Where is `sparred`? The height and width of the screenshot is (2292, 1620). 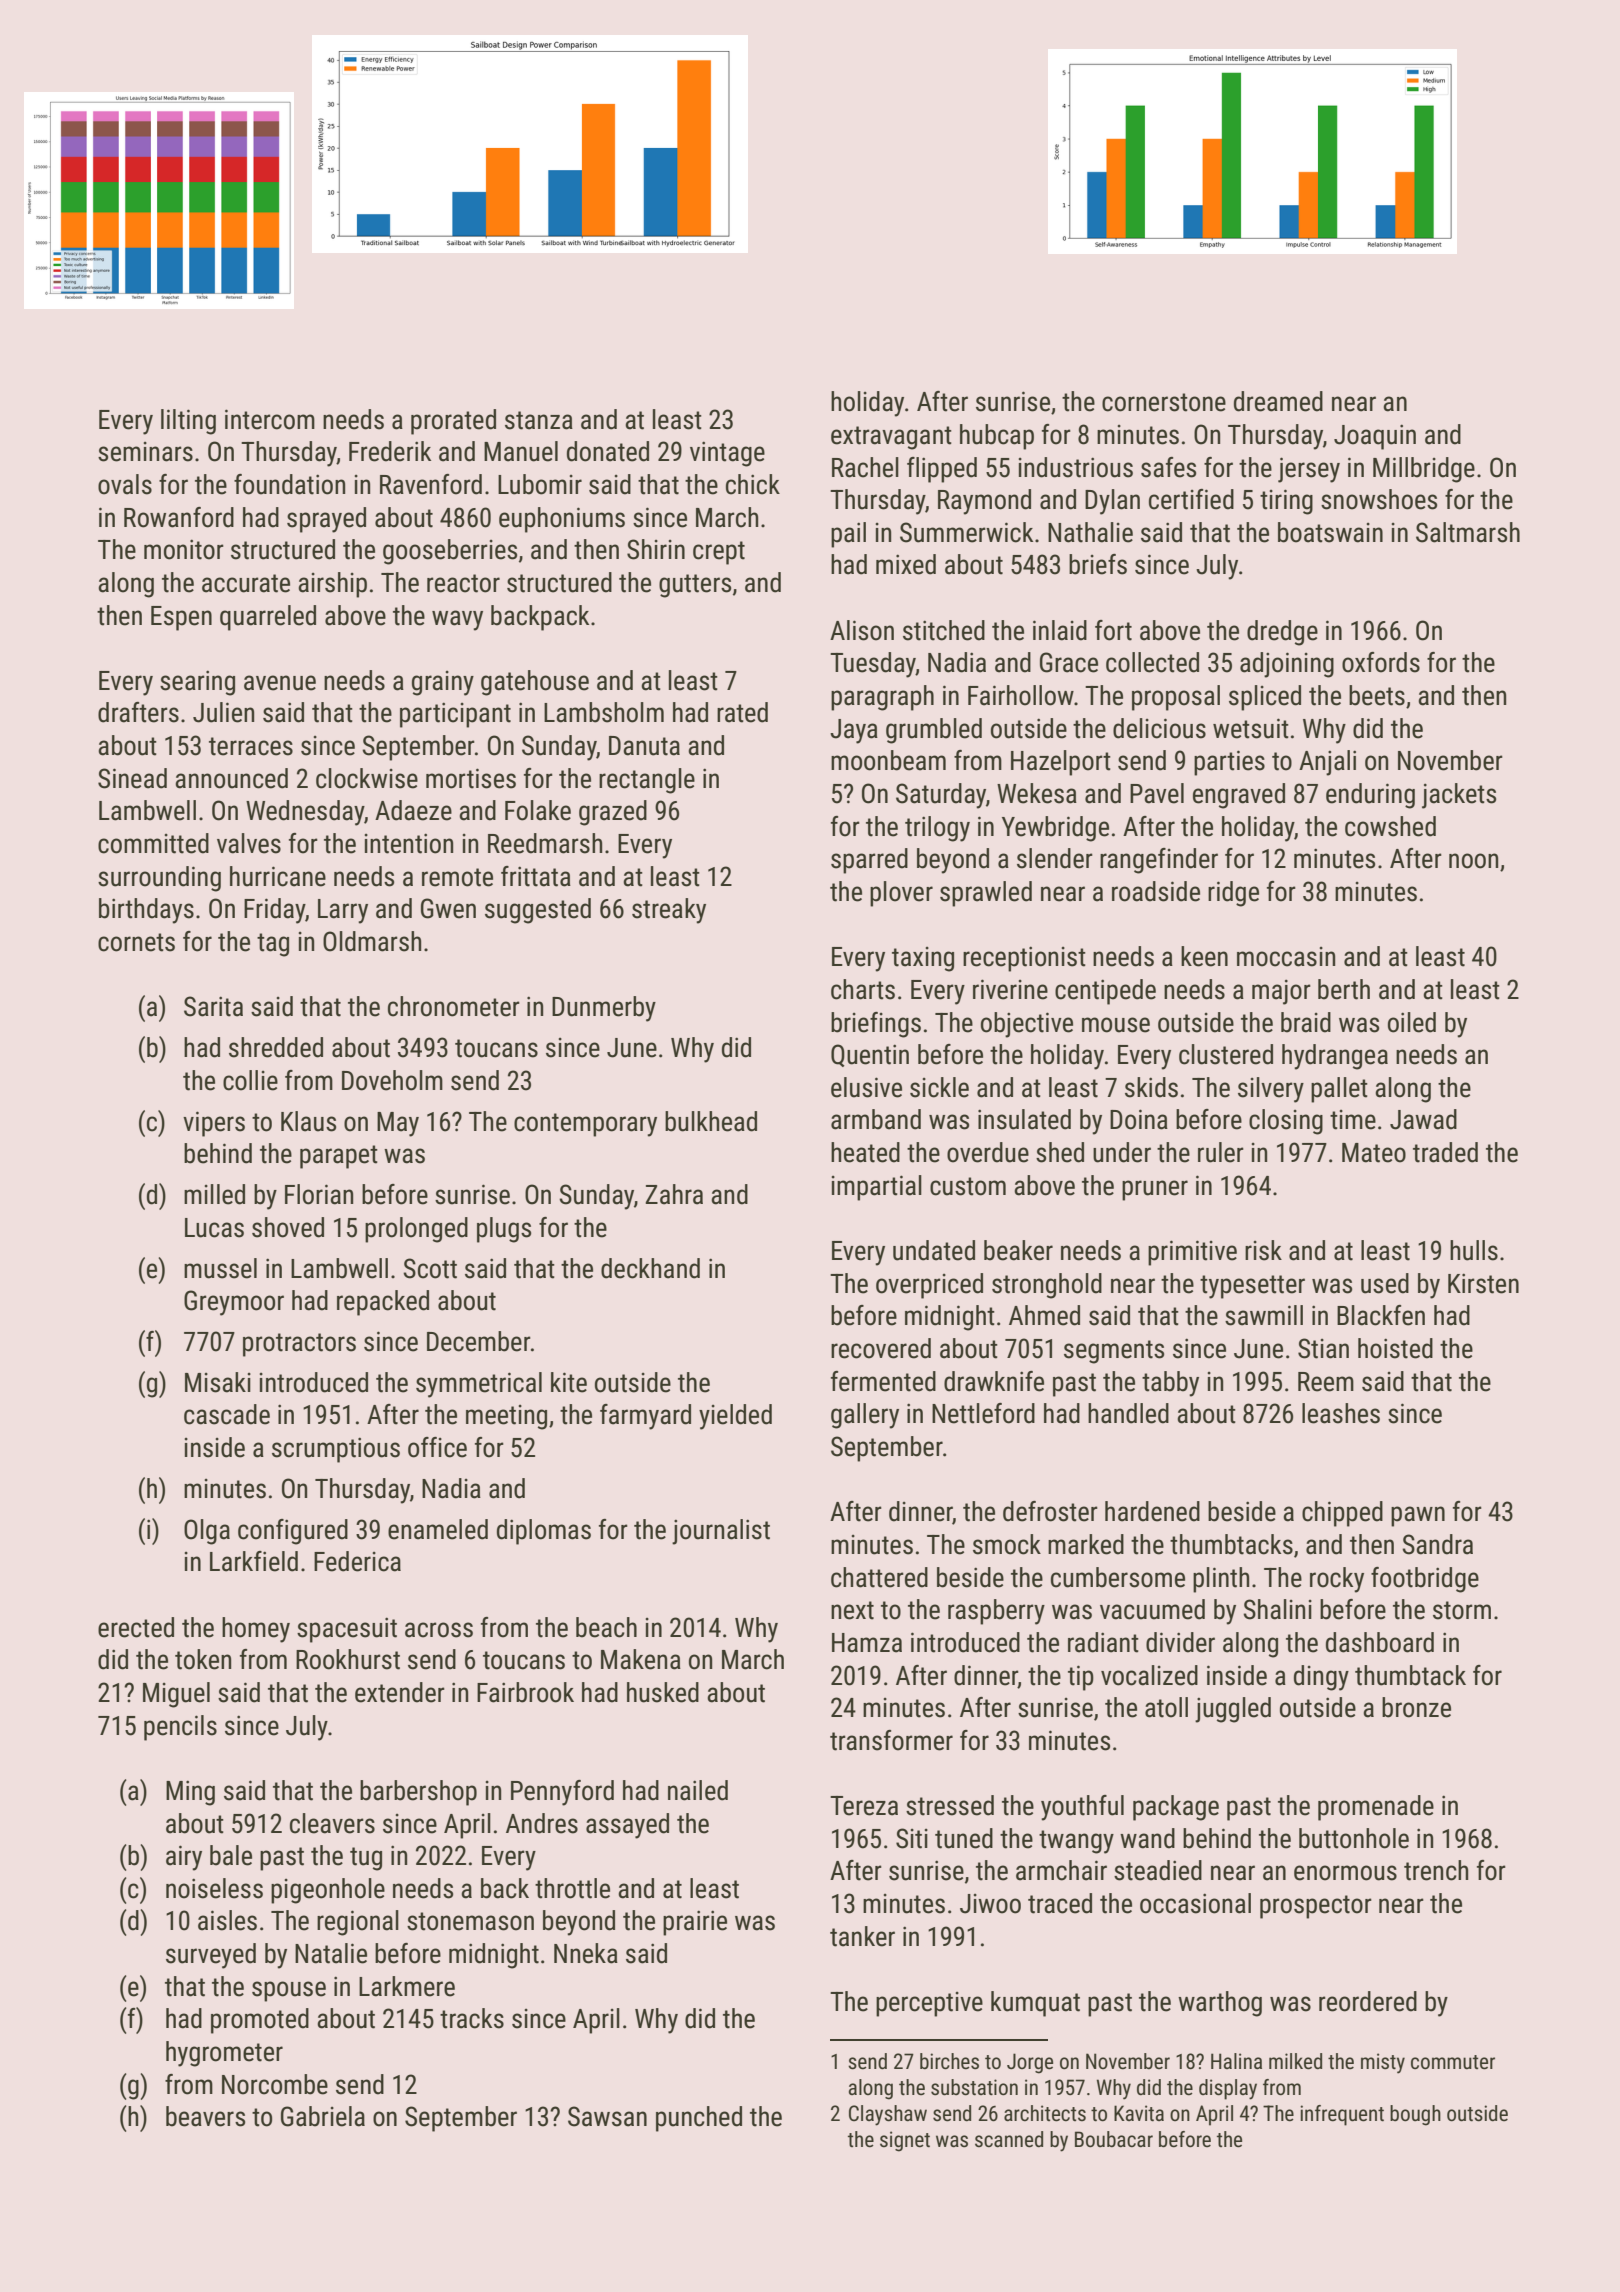
sparred is located at coordinates (869, 861).
